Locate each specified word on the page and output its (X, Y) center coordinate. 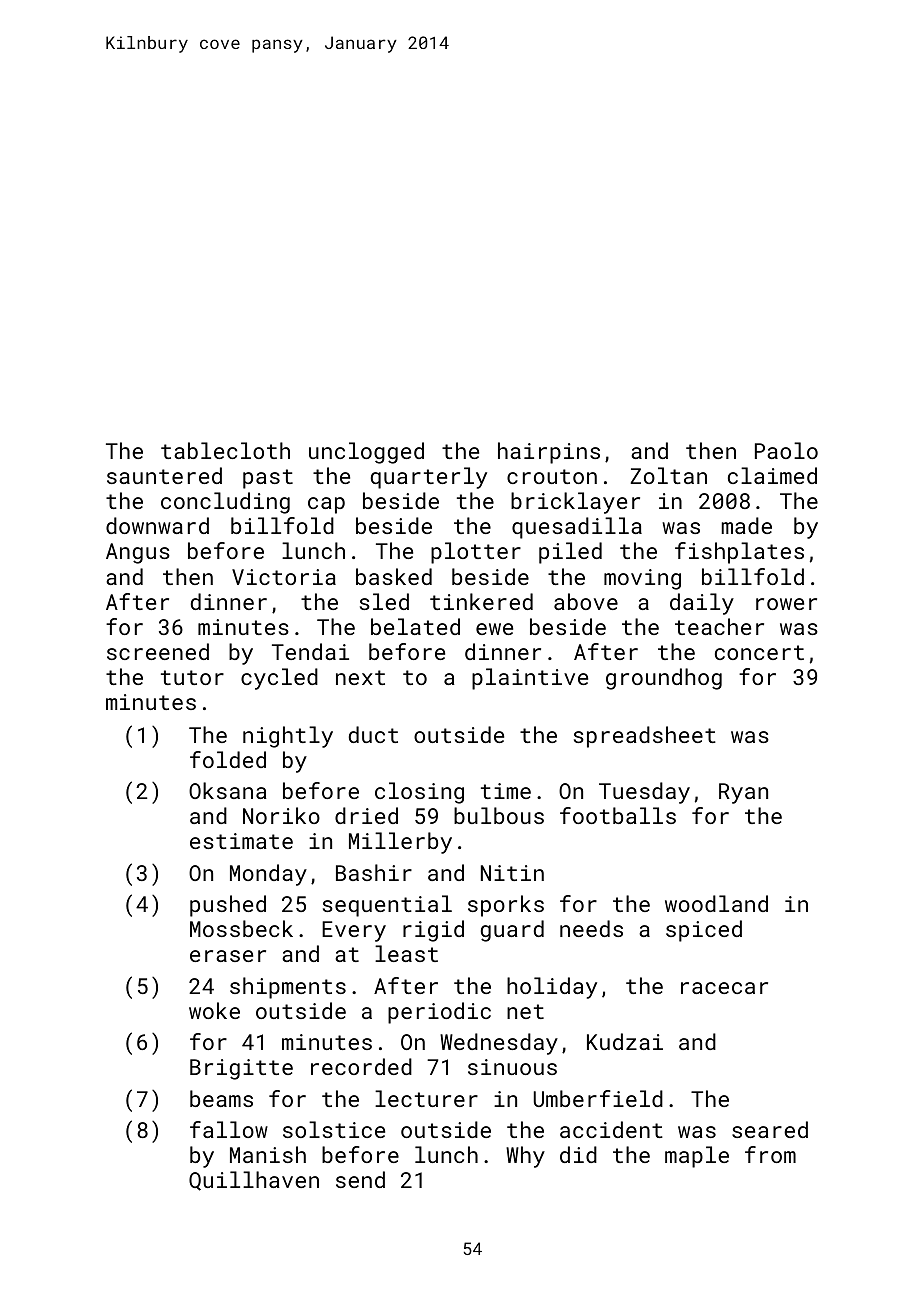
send (360, 1179)
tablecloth (225, 450)
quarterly (429, 478)
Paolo (786, 450)
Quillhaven (254, 1181)
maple (697, 1157)
